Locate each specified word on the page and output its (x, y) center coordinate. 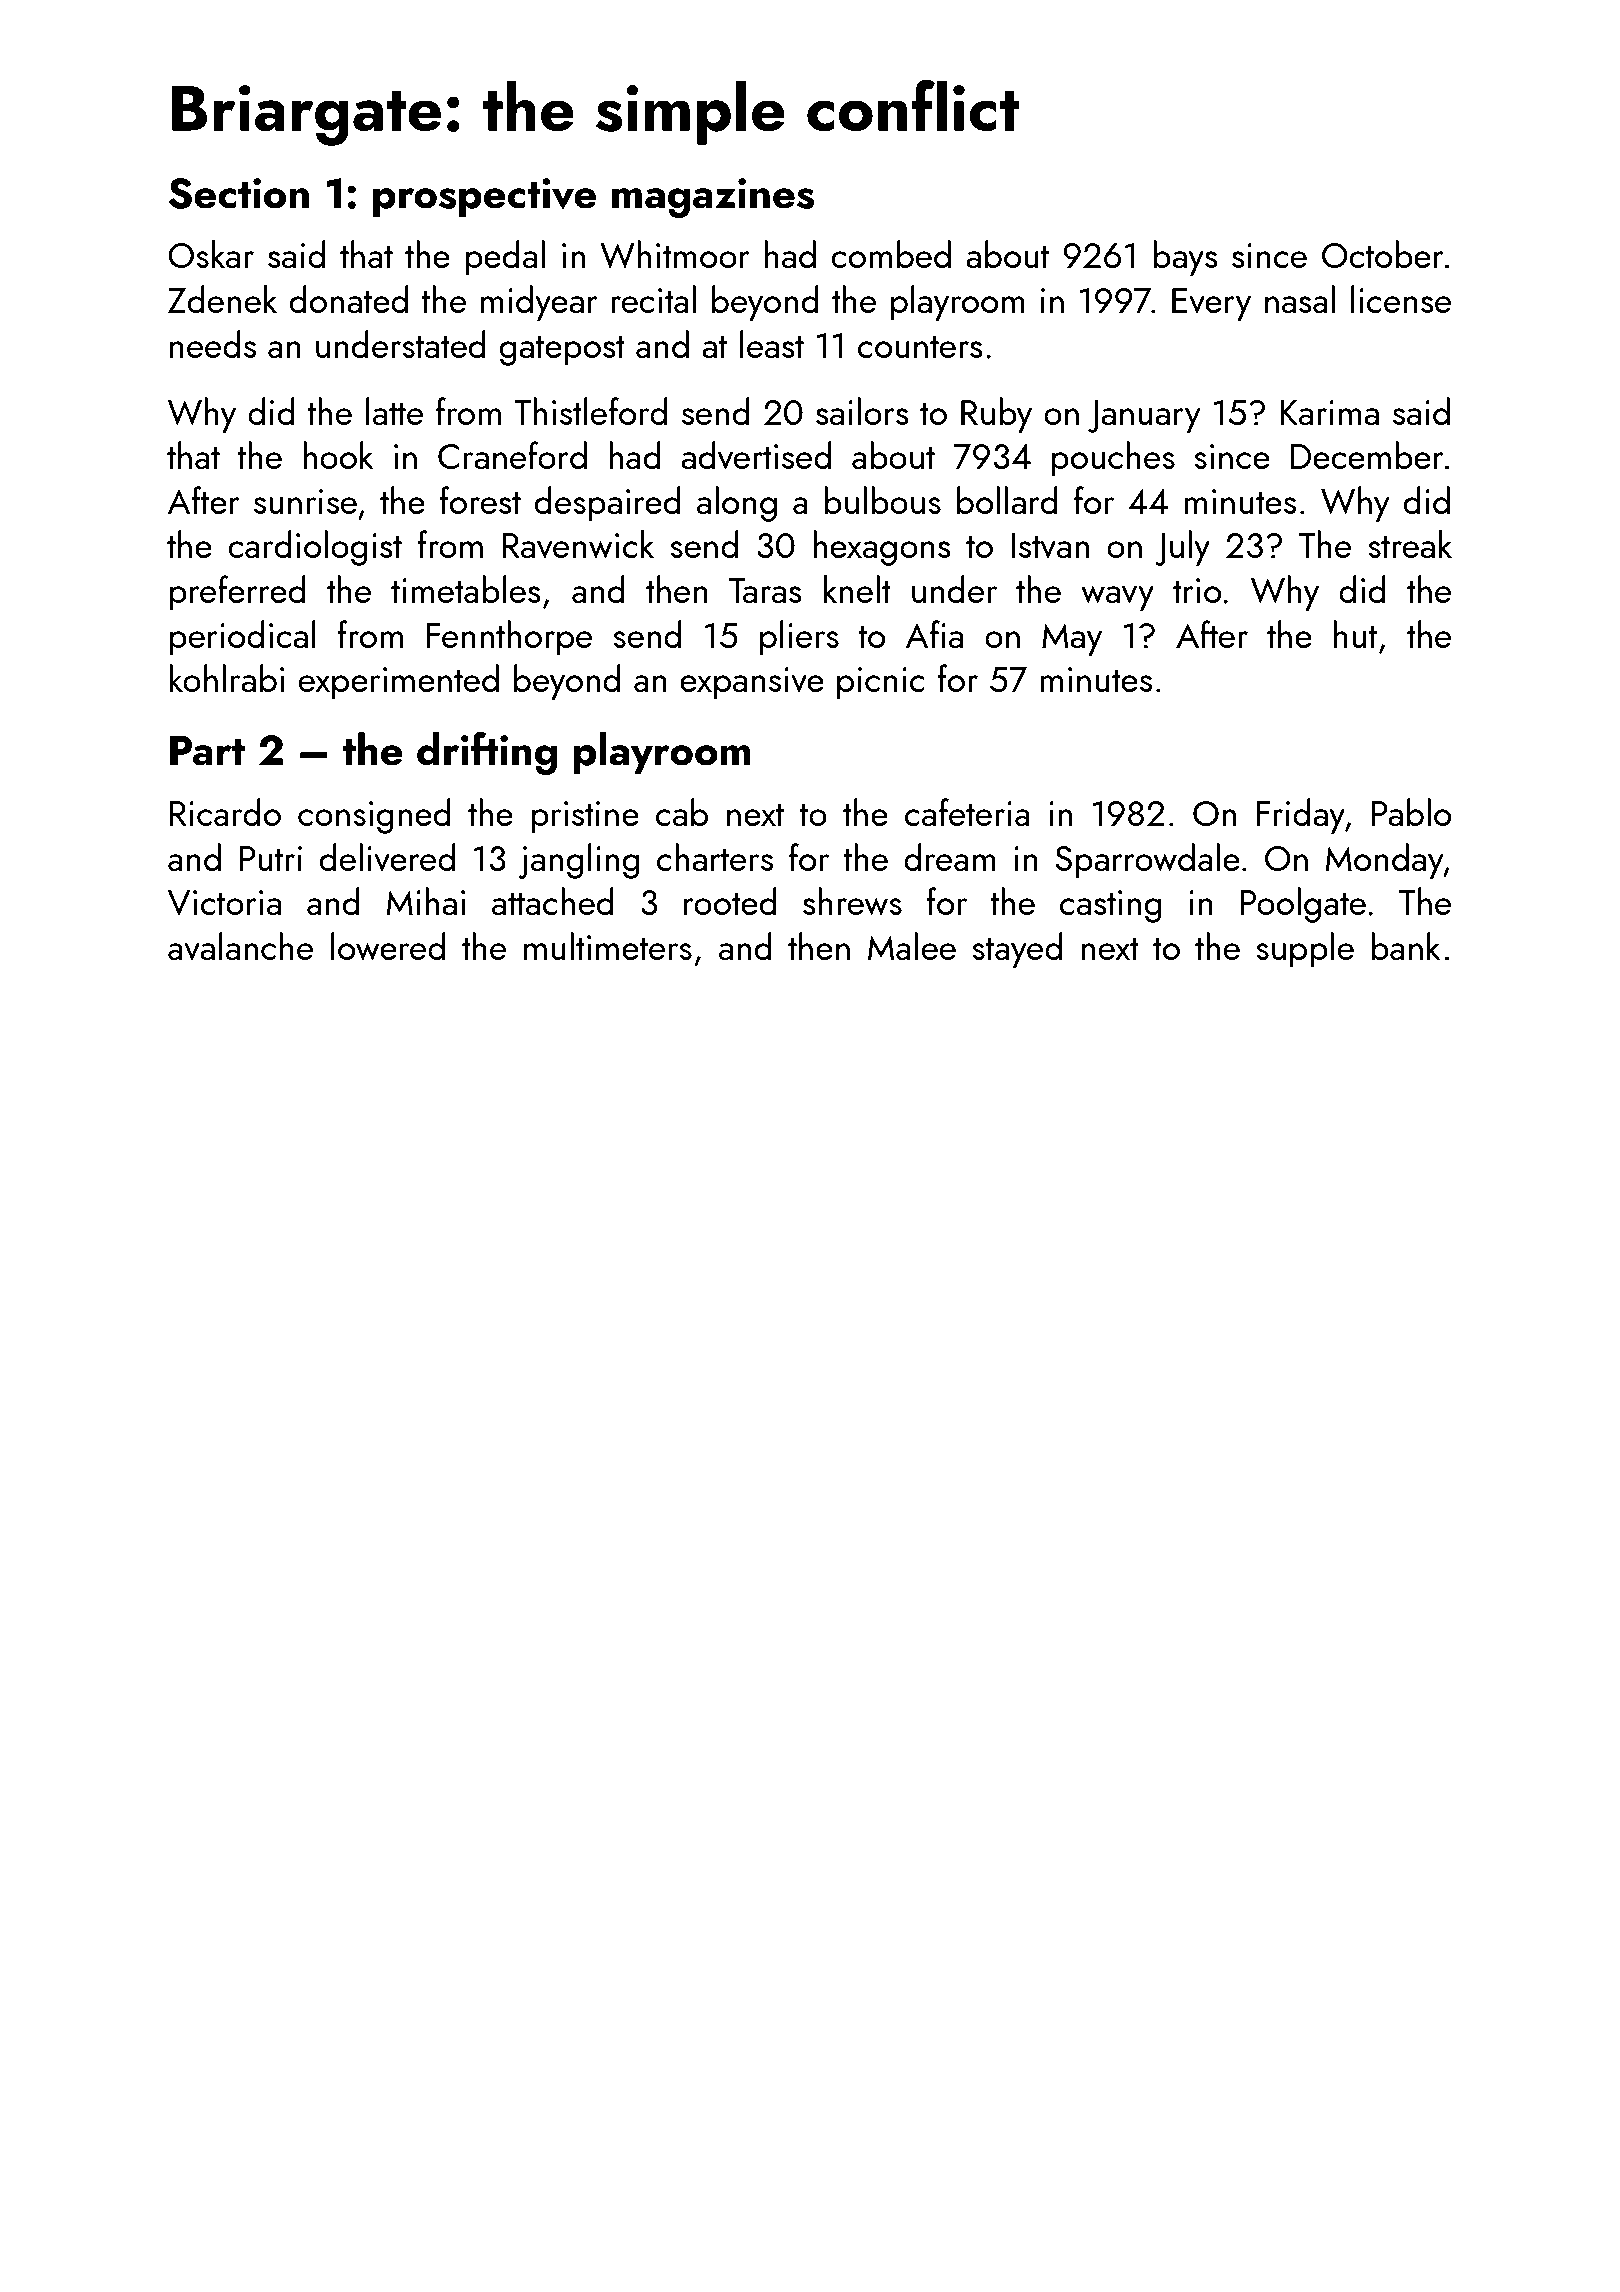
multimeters (608, 946)
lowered (388, 946)
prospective (484, 197)
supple (1305, 950)
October (1383, 254)
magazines (713, 198)
